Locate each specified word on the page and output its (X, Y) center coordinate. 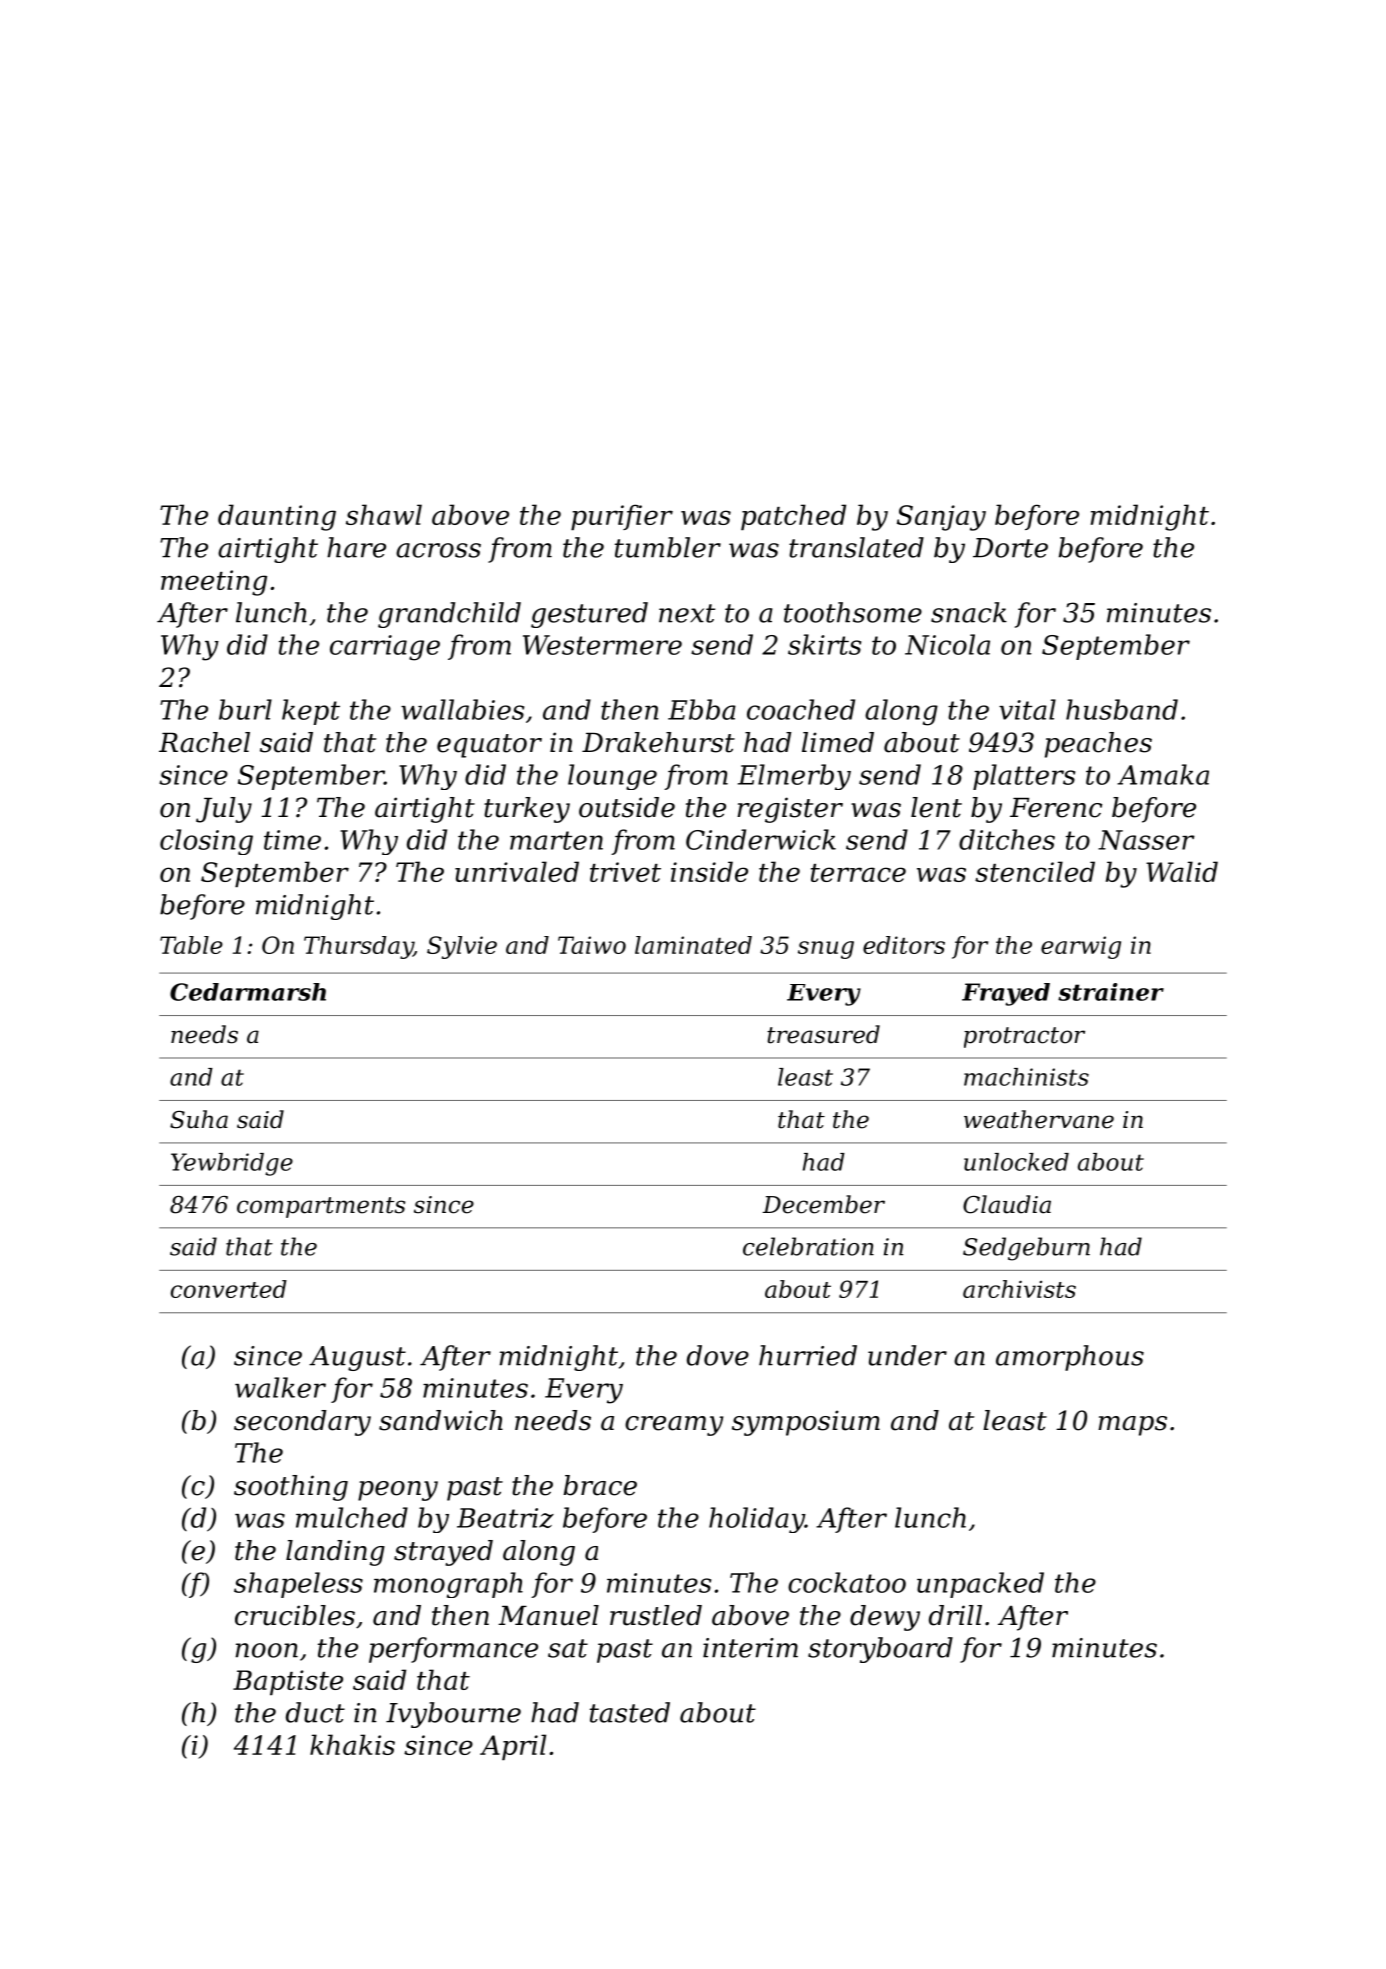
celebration (808, 1246)
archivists (1019, 1289)
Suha (199, 1119)
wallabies (462, 709)
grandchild (449, 615)
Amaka (1163, 774)
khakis (352, 1744)
